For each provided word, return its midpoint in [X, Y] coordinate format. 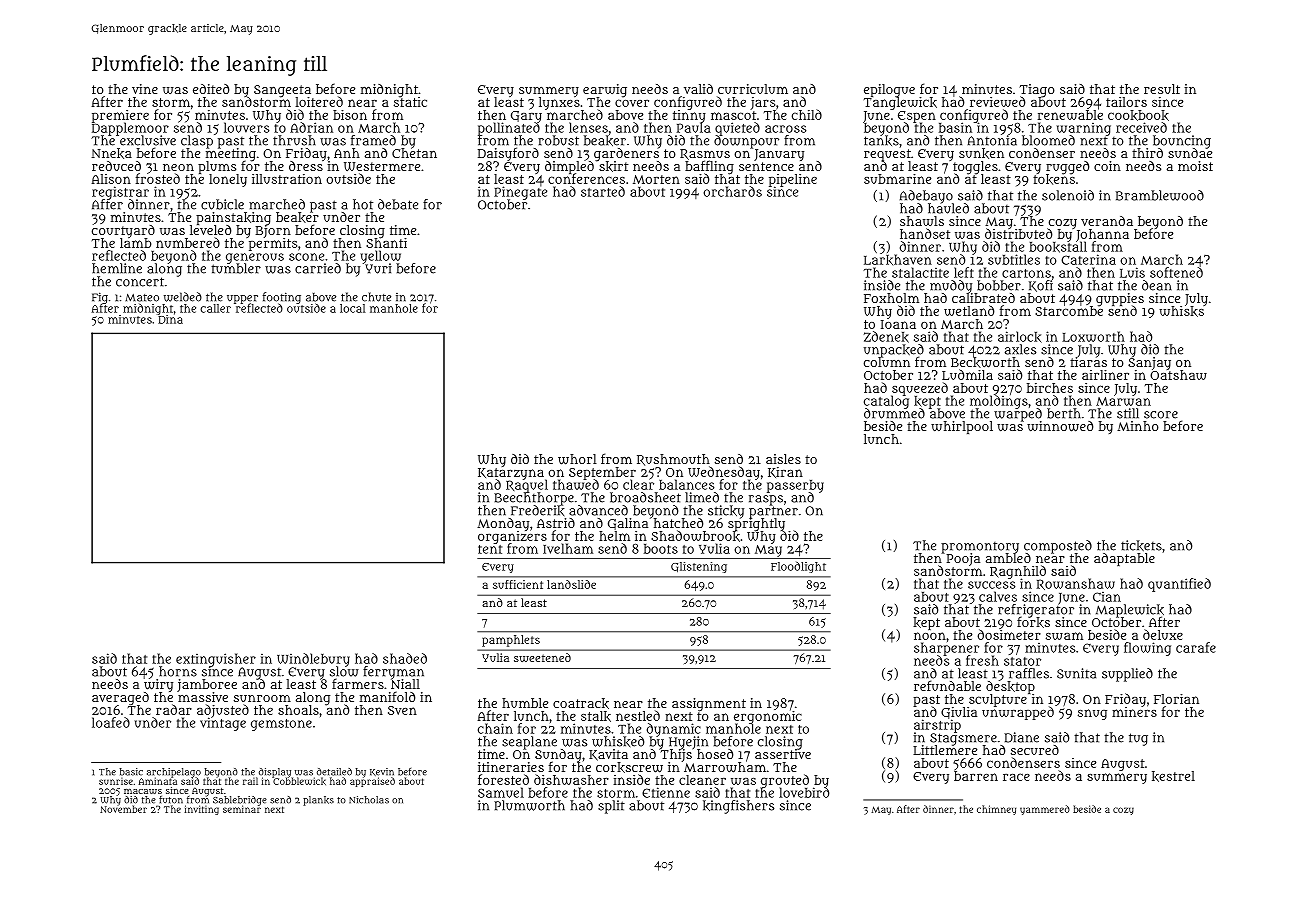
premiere [120, 116]
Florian [1176, 699]
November [123, 809]
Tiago [1037, 90]
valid [698, 89]
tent [490, 549]
